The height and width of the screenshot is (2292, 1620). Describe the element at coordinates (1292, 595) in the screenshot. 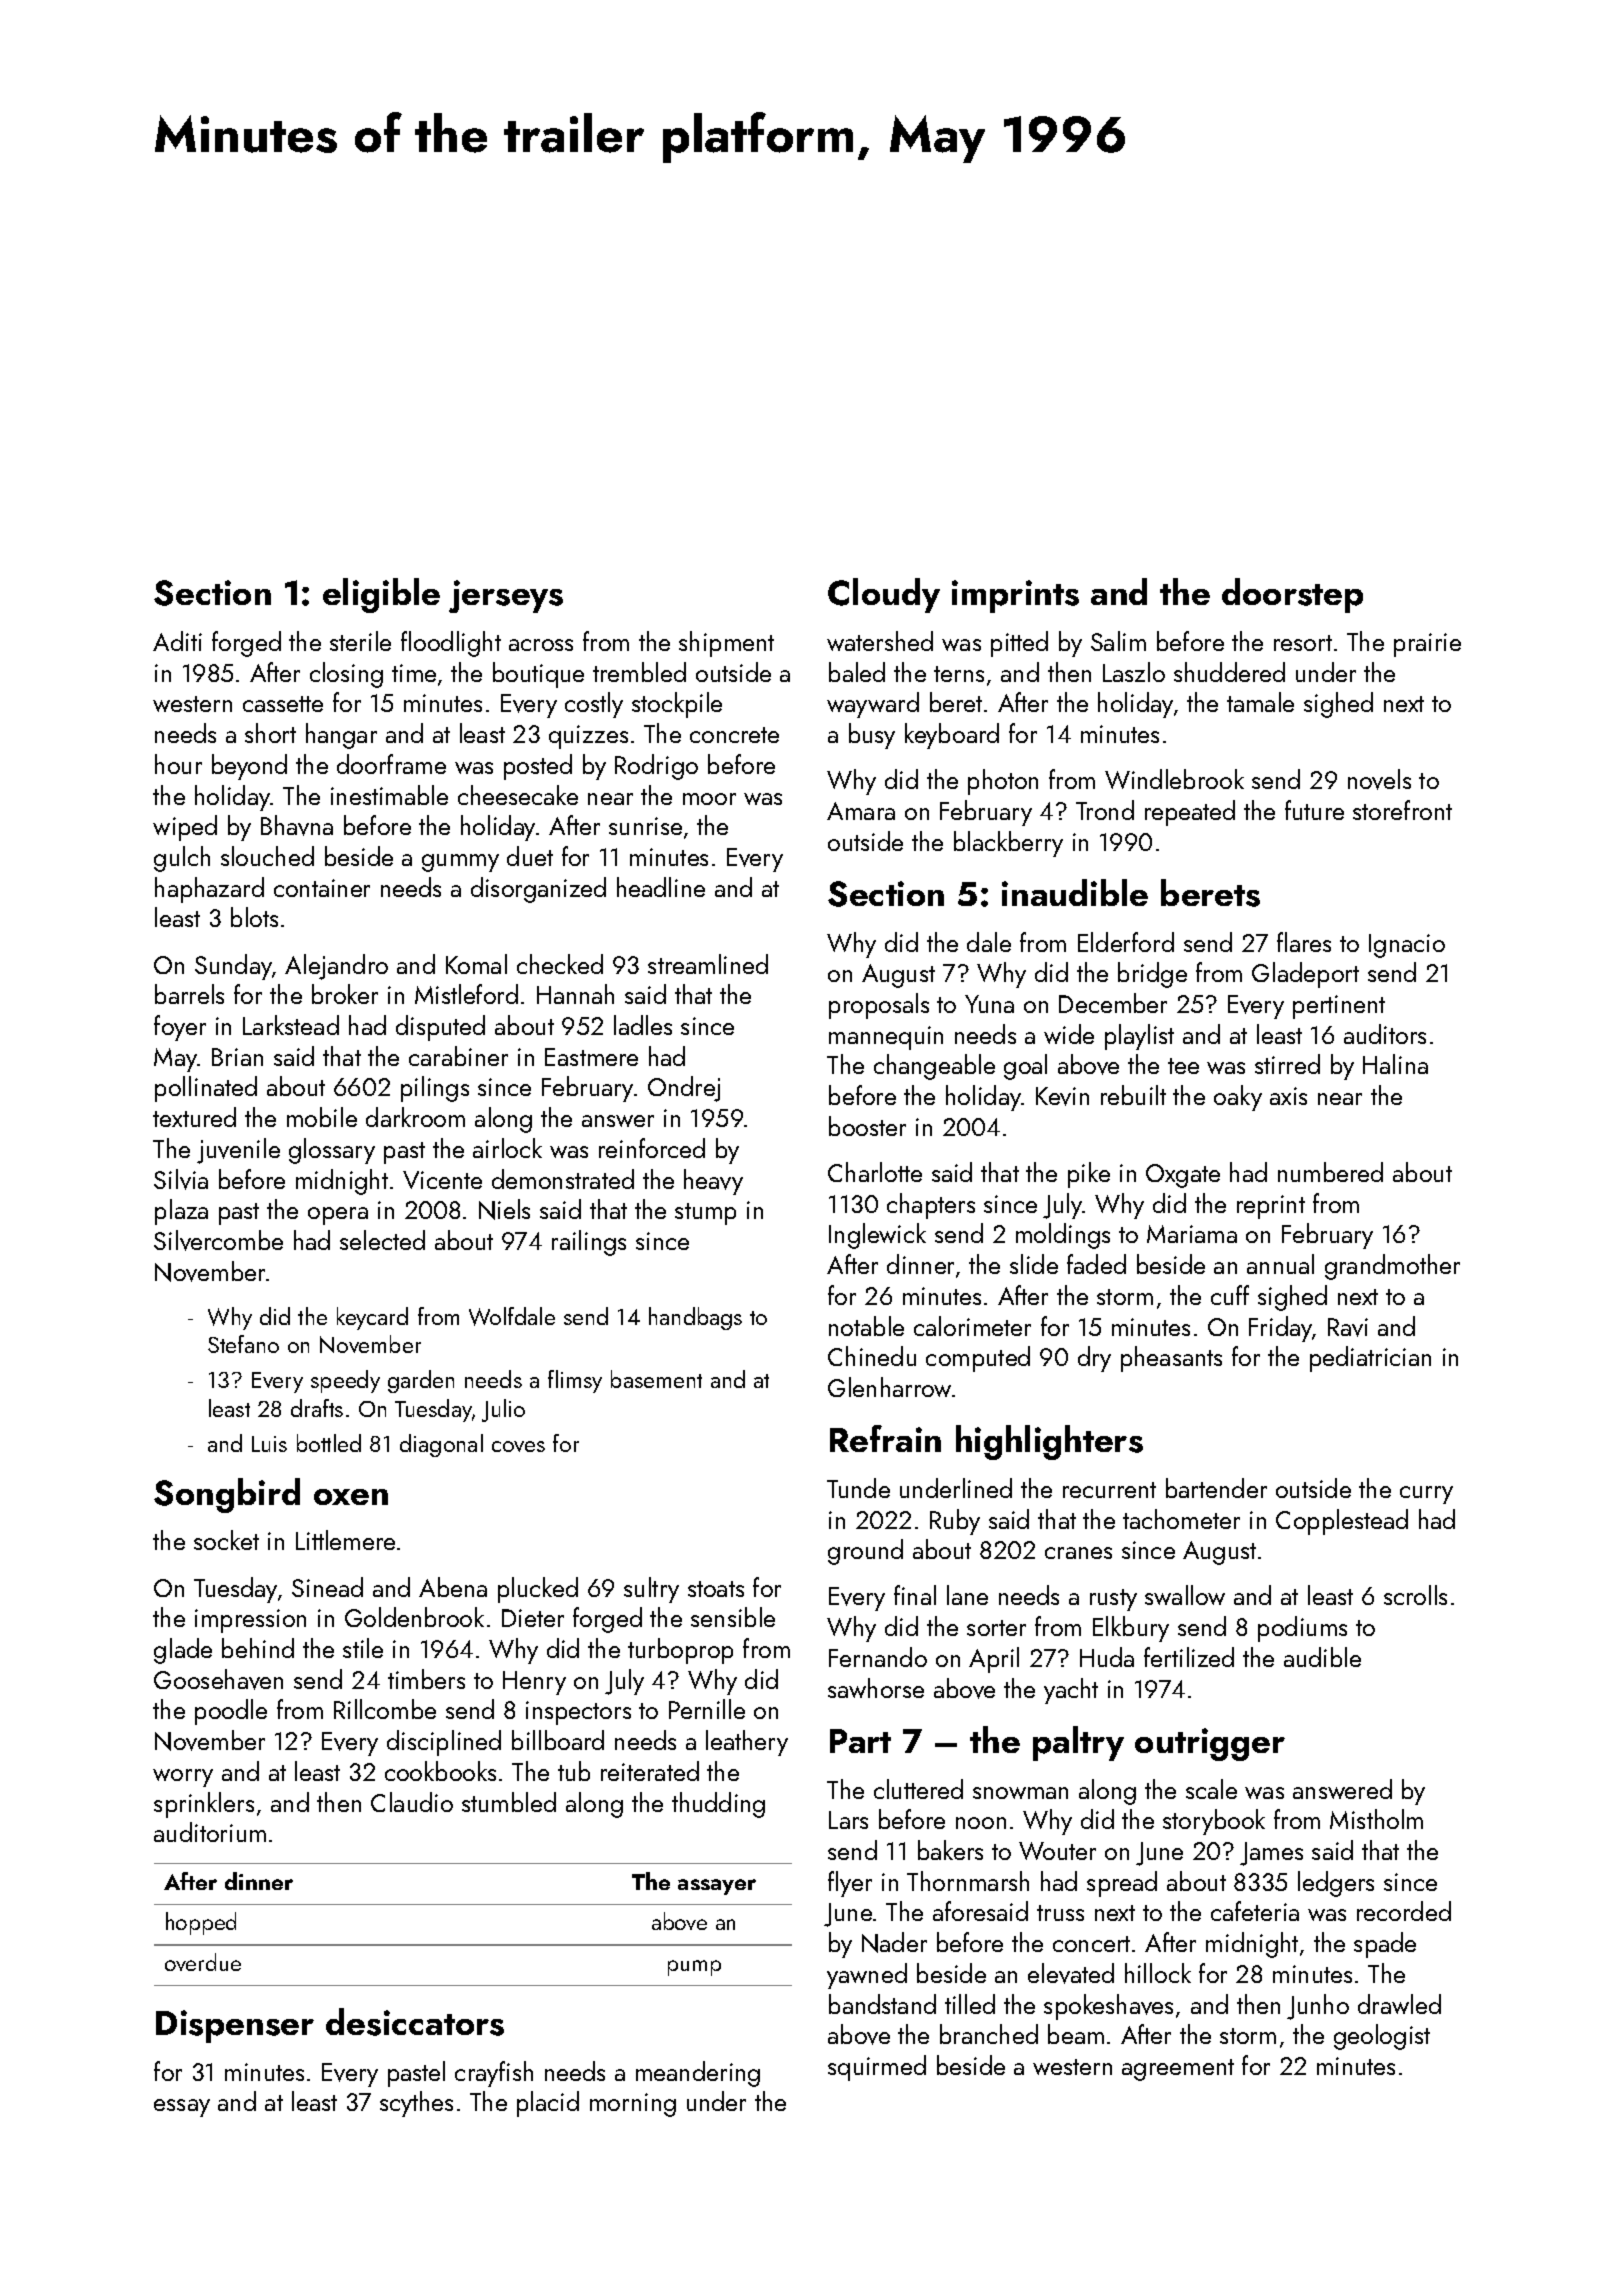

I see `doorstep` at that location.
